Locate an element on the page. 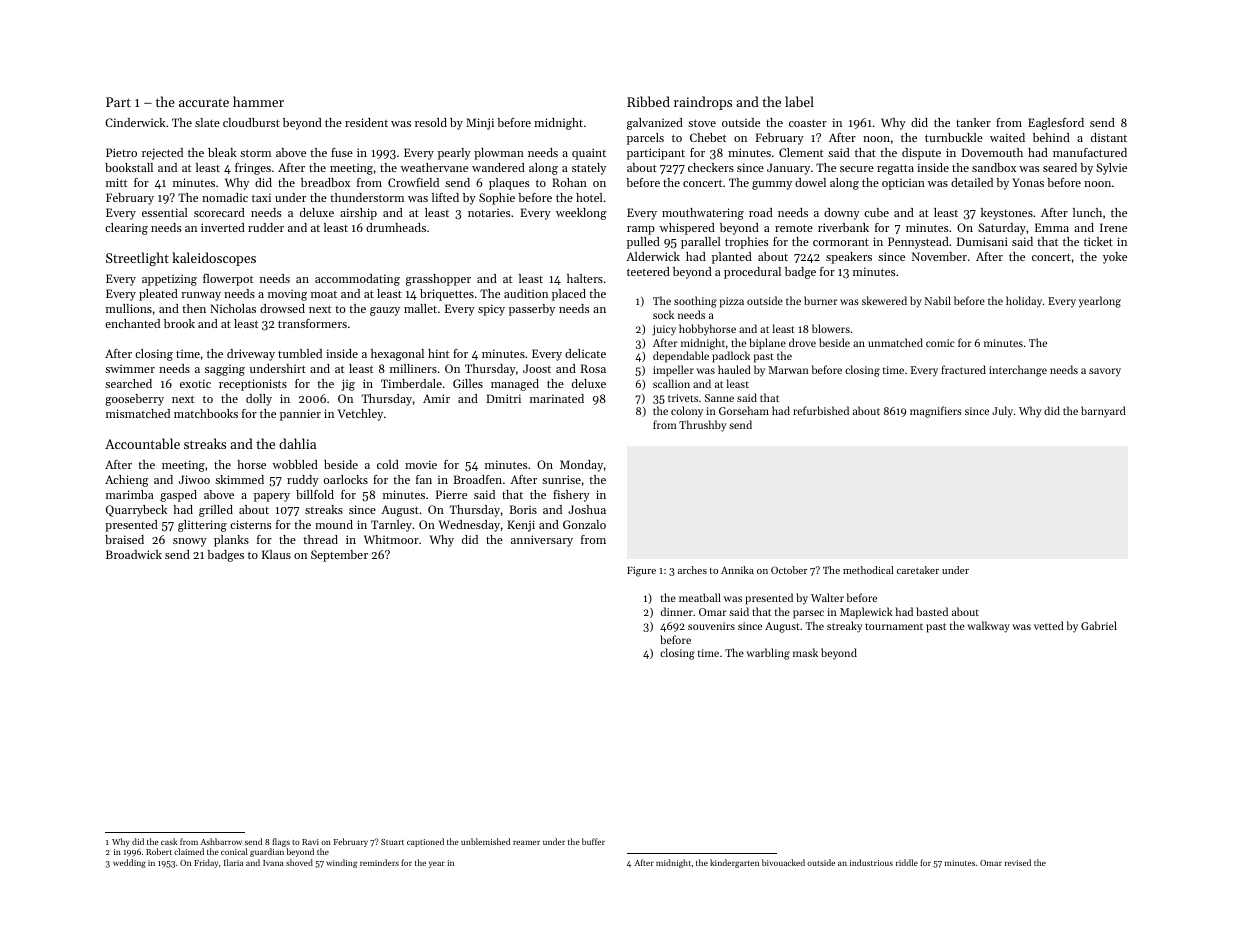  Ashbarrow is located at coordinates (221, 841).
